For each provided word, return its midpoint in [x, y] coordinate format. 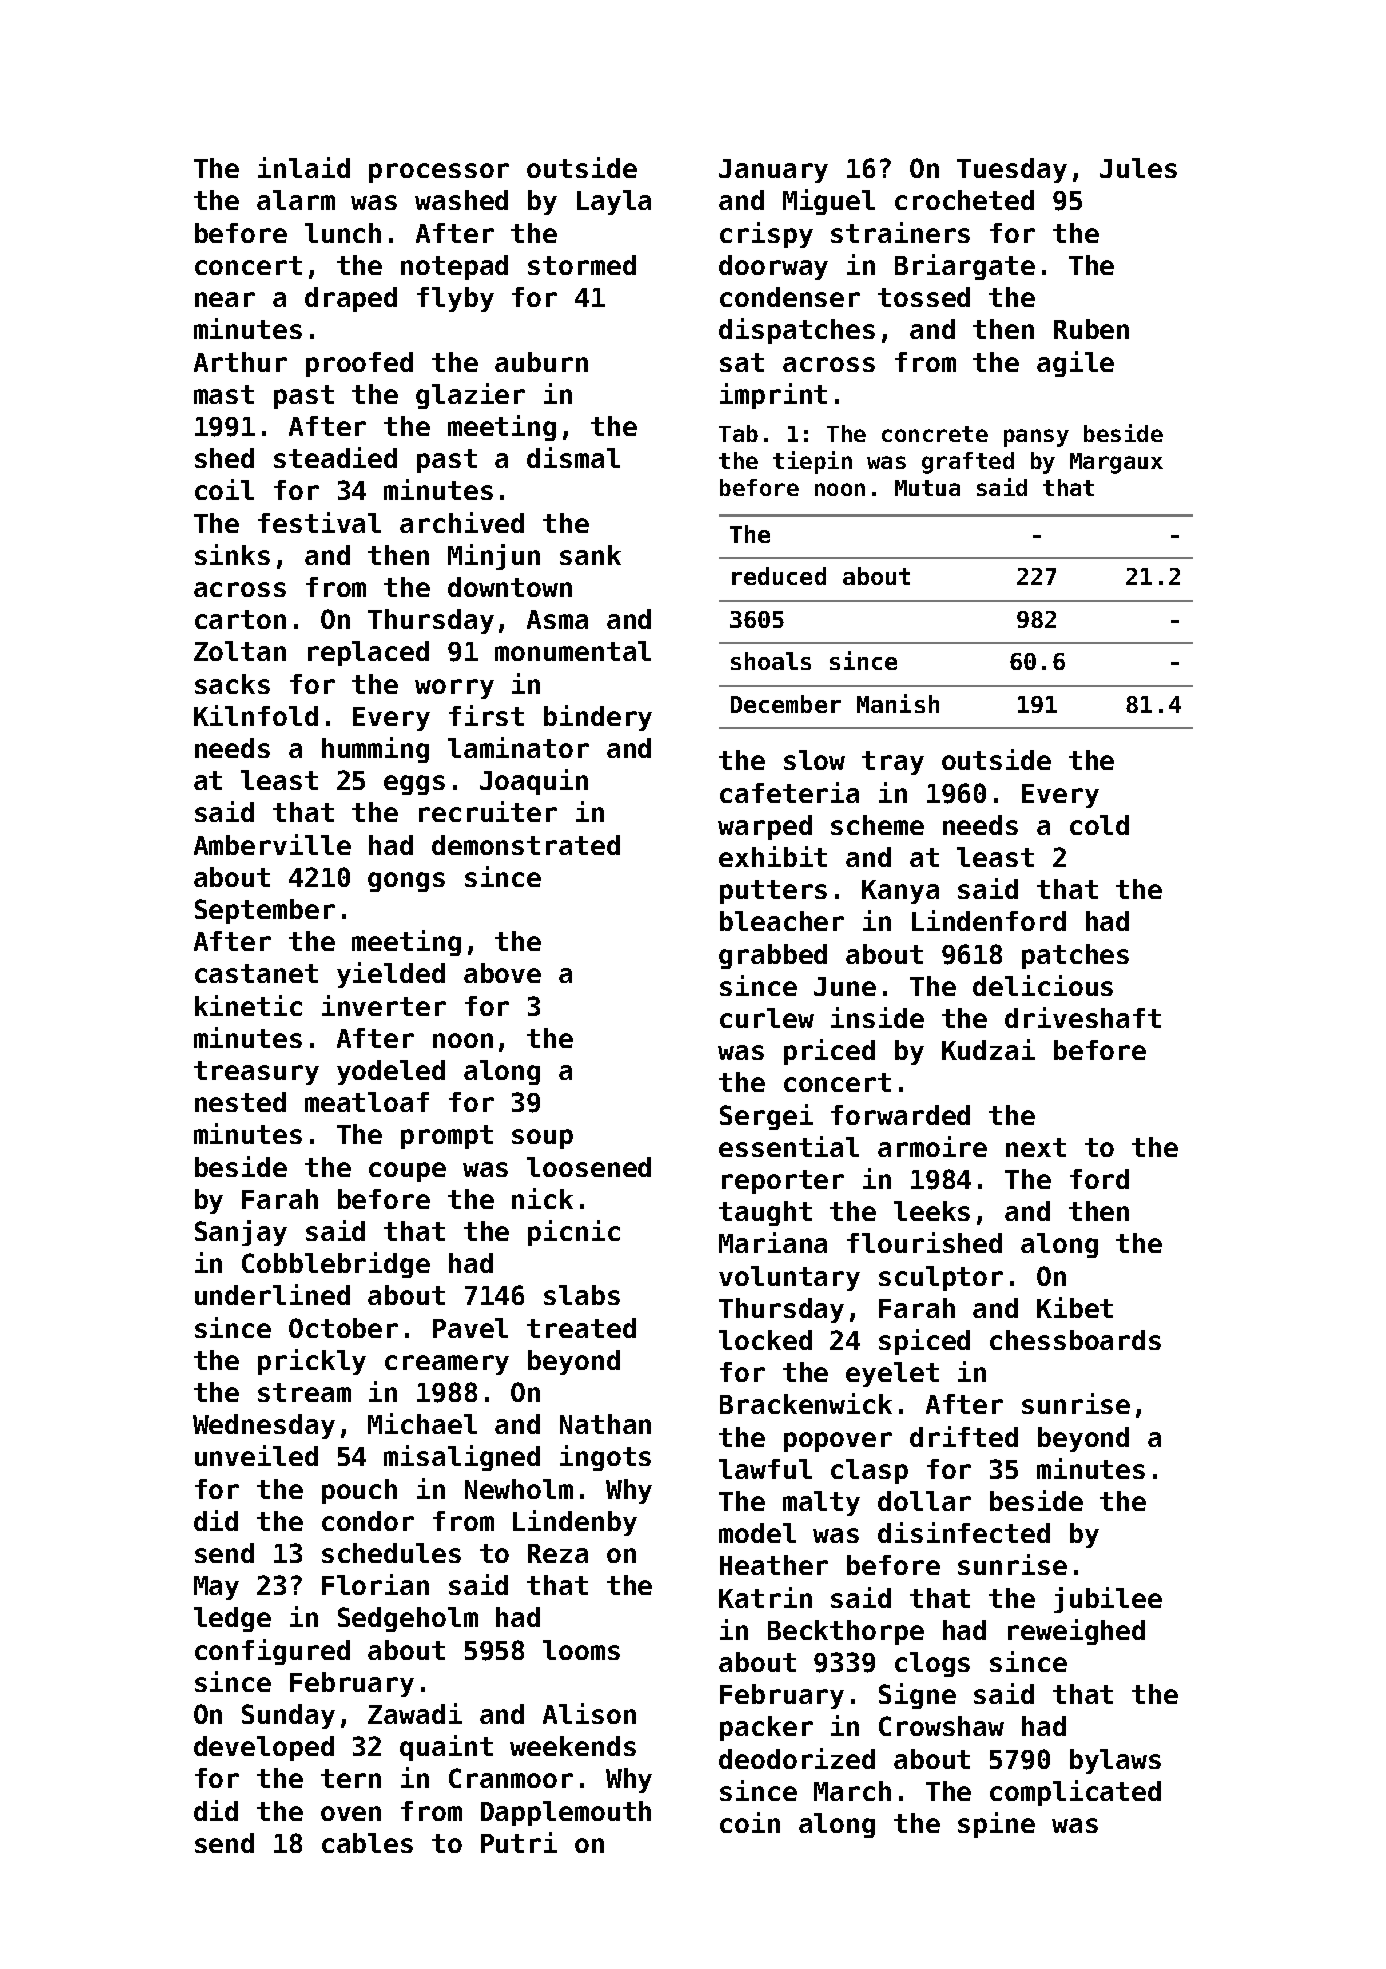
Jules [1138, 168]
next [1036, 1147]
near [225, 299]
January [773, 171]
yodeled [391, 1072]
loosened [589, 1167]
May [216, 1588]
